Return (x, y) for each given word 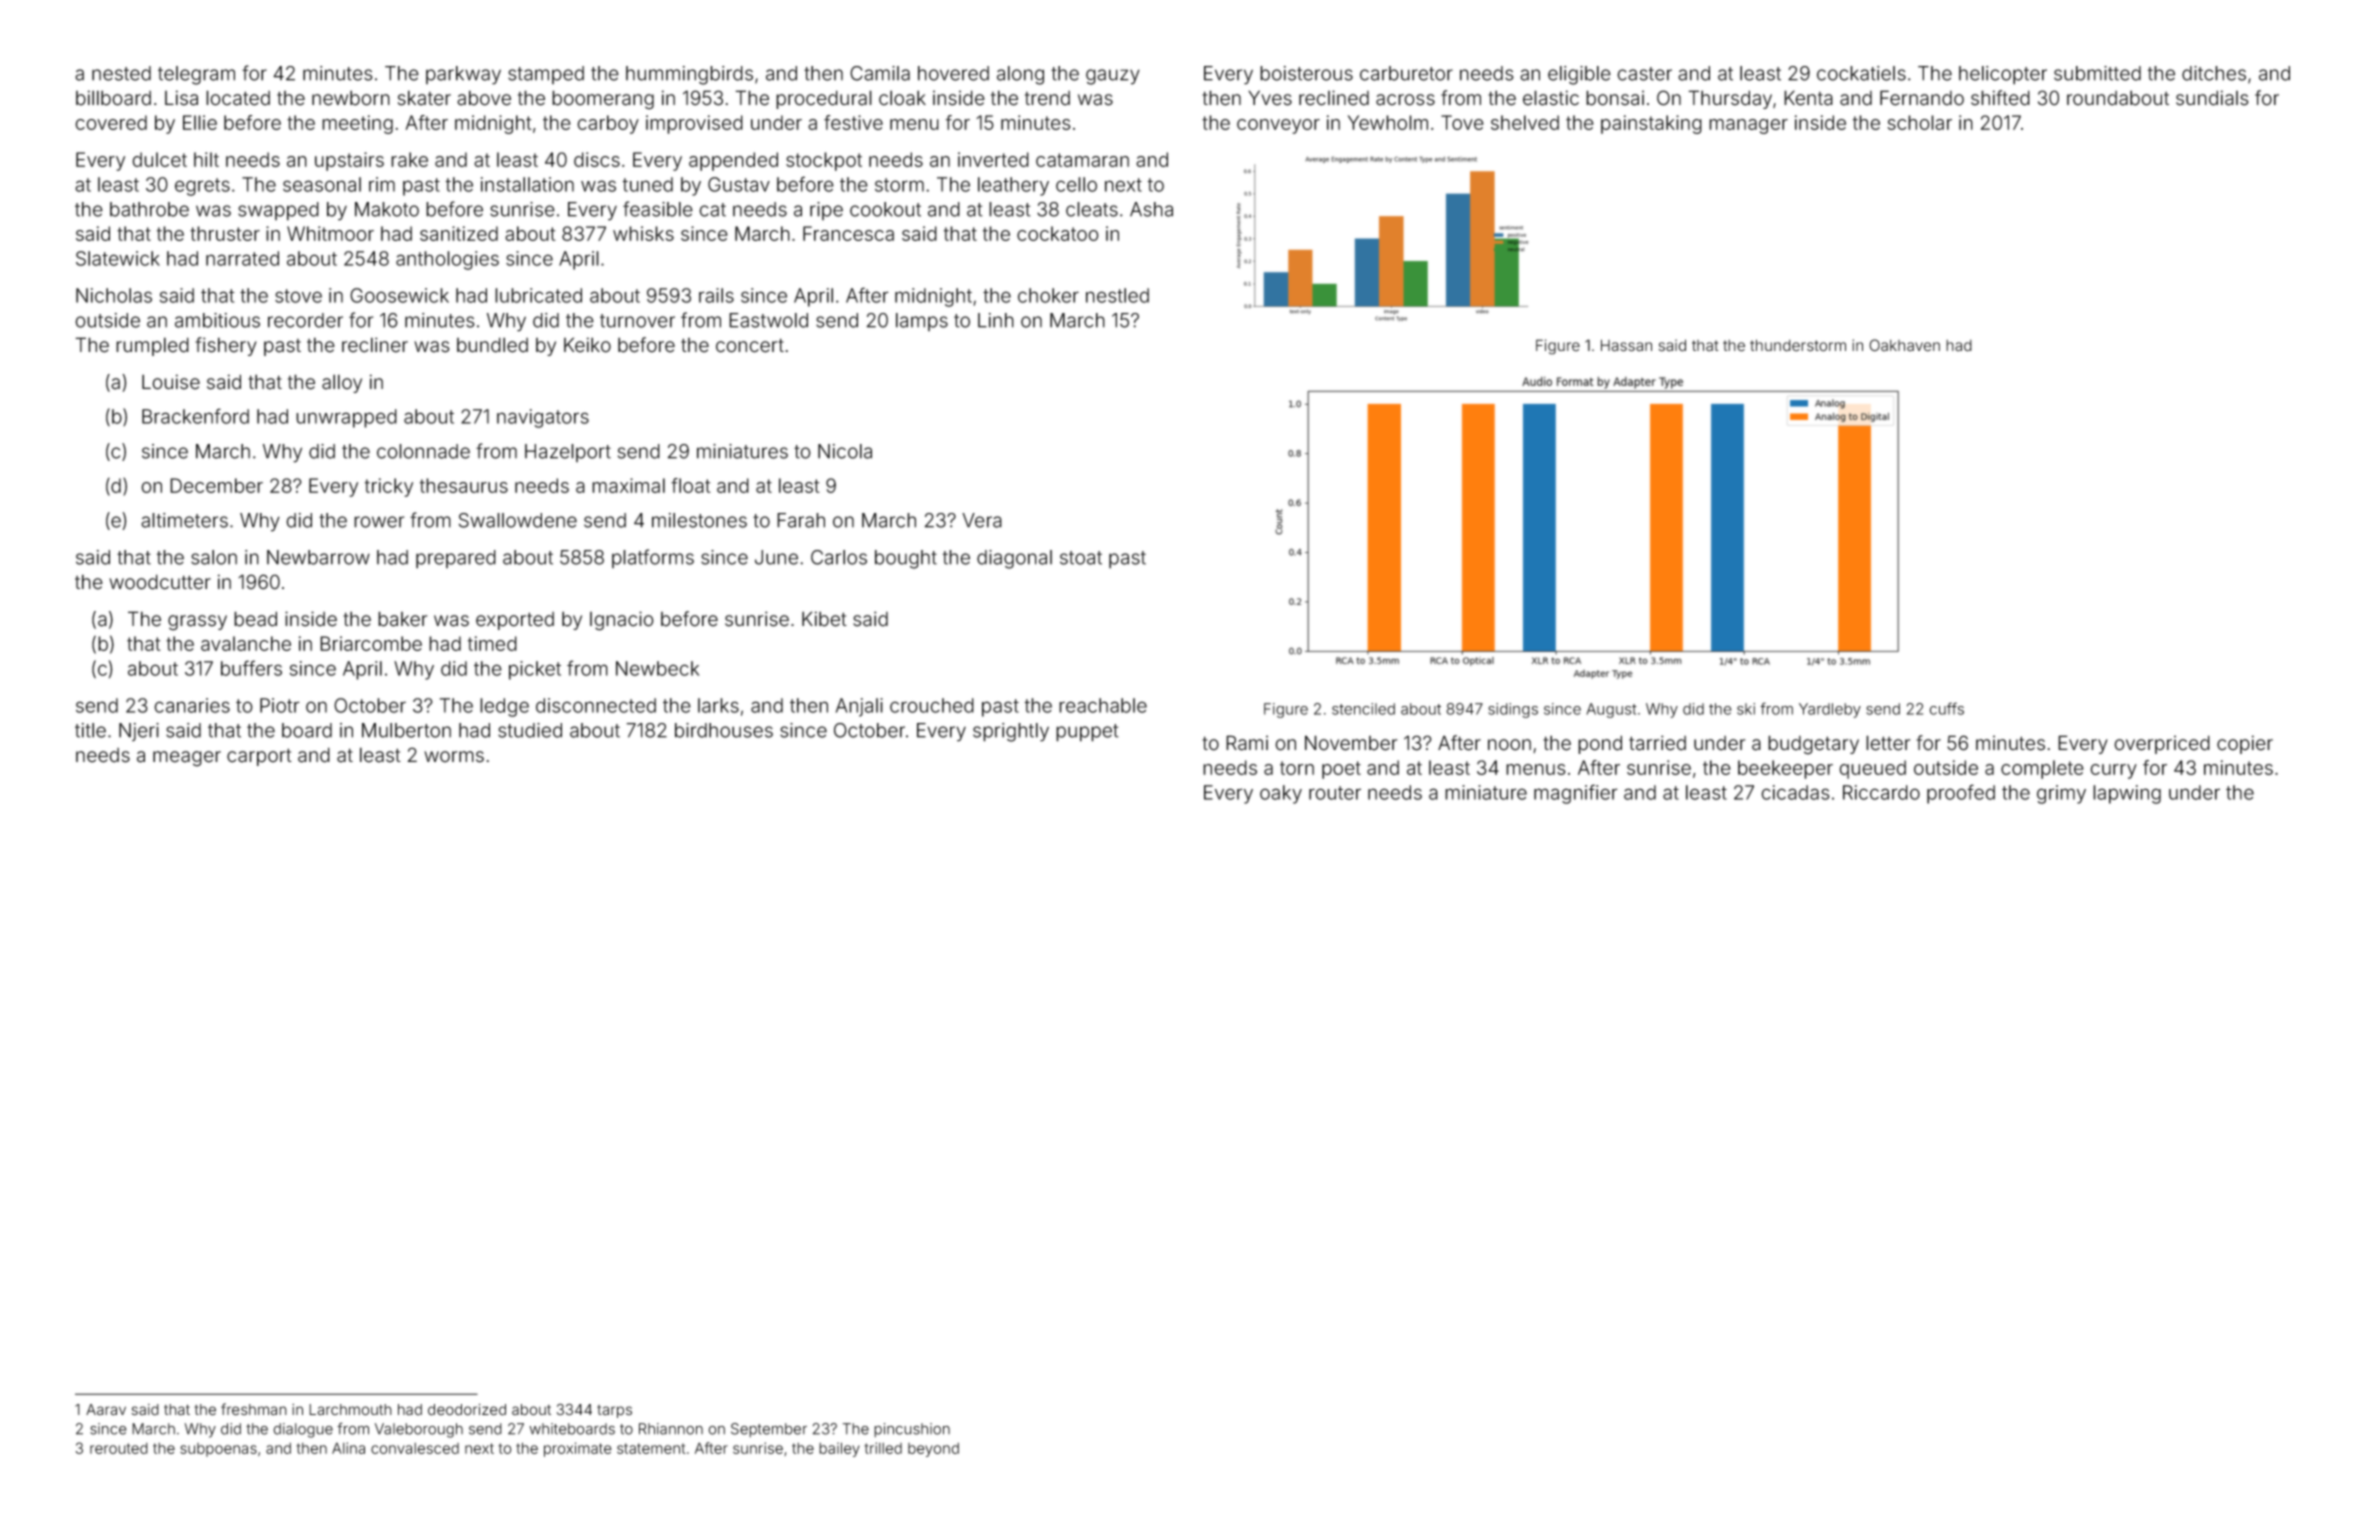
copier (2245, 744)
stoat (1081, 558)
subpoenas (218, 1450)
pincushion (912, 1430)
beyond (933, 1450)
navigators (543, 418)
